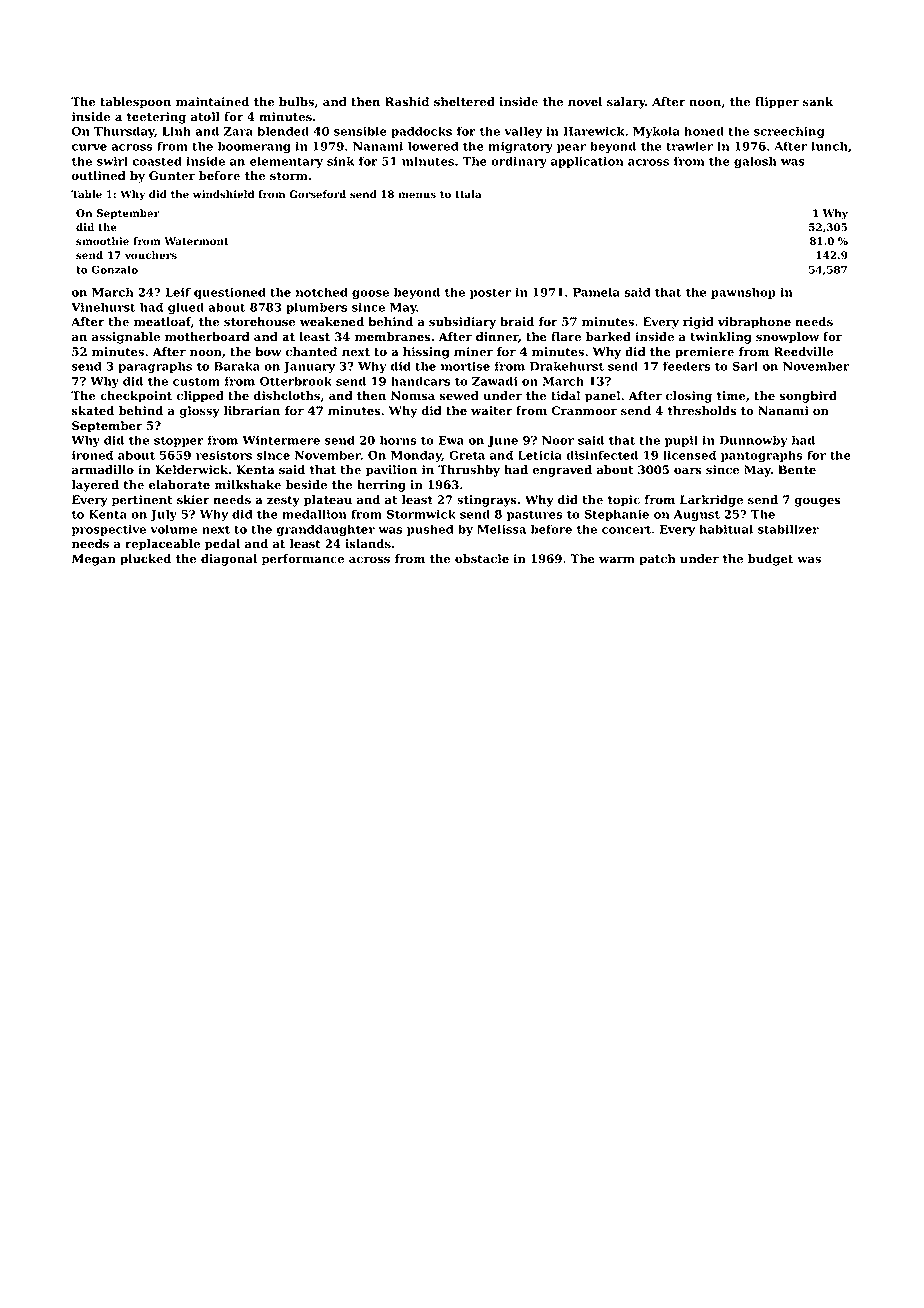  Describe the element at coordinates (829, 146) in the page. I see `lunch` at that location.
